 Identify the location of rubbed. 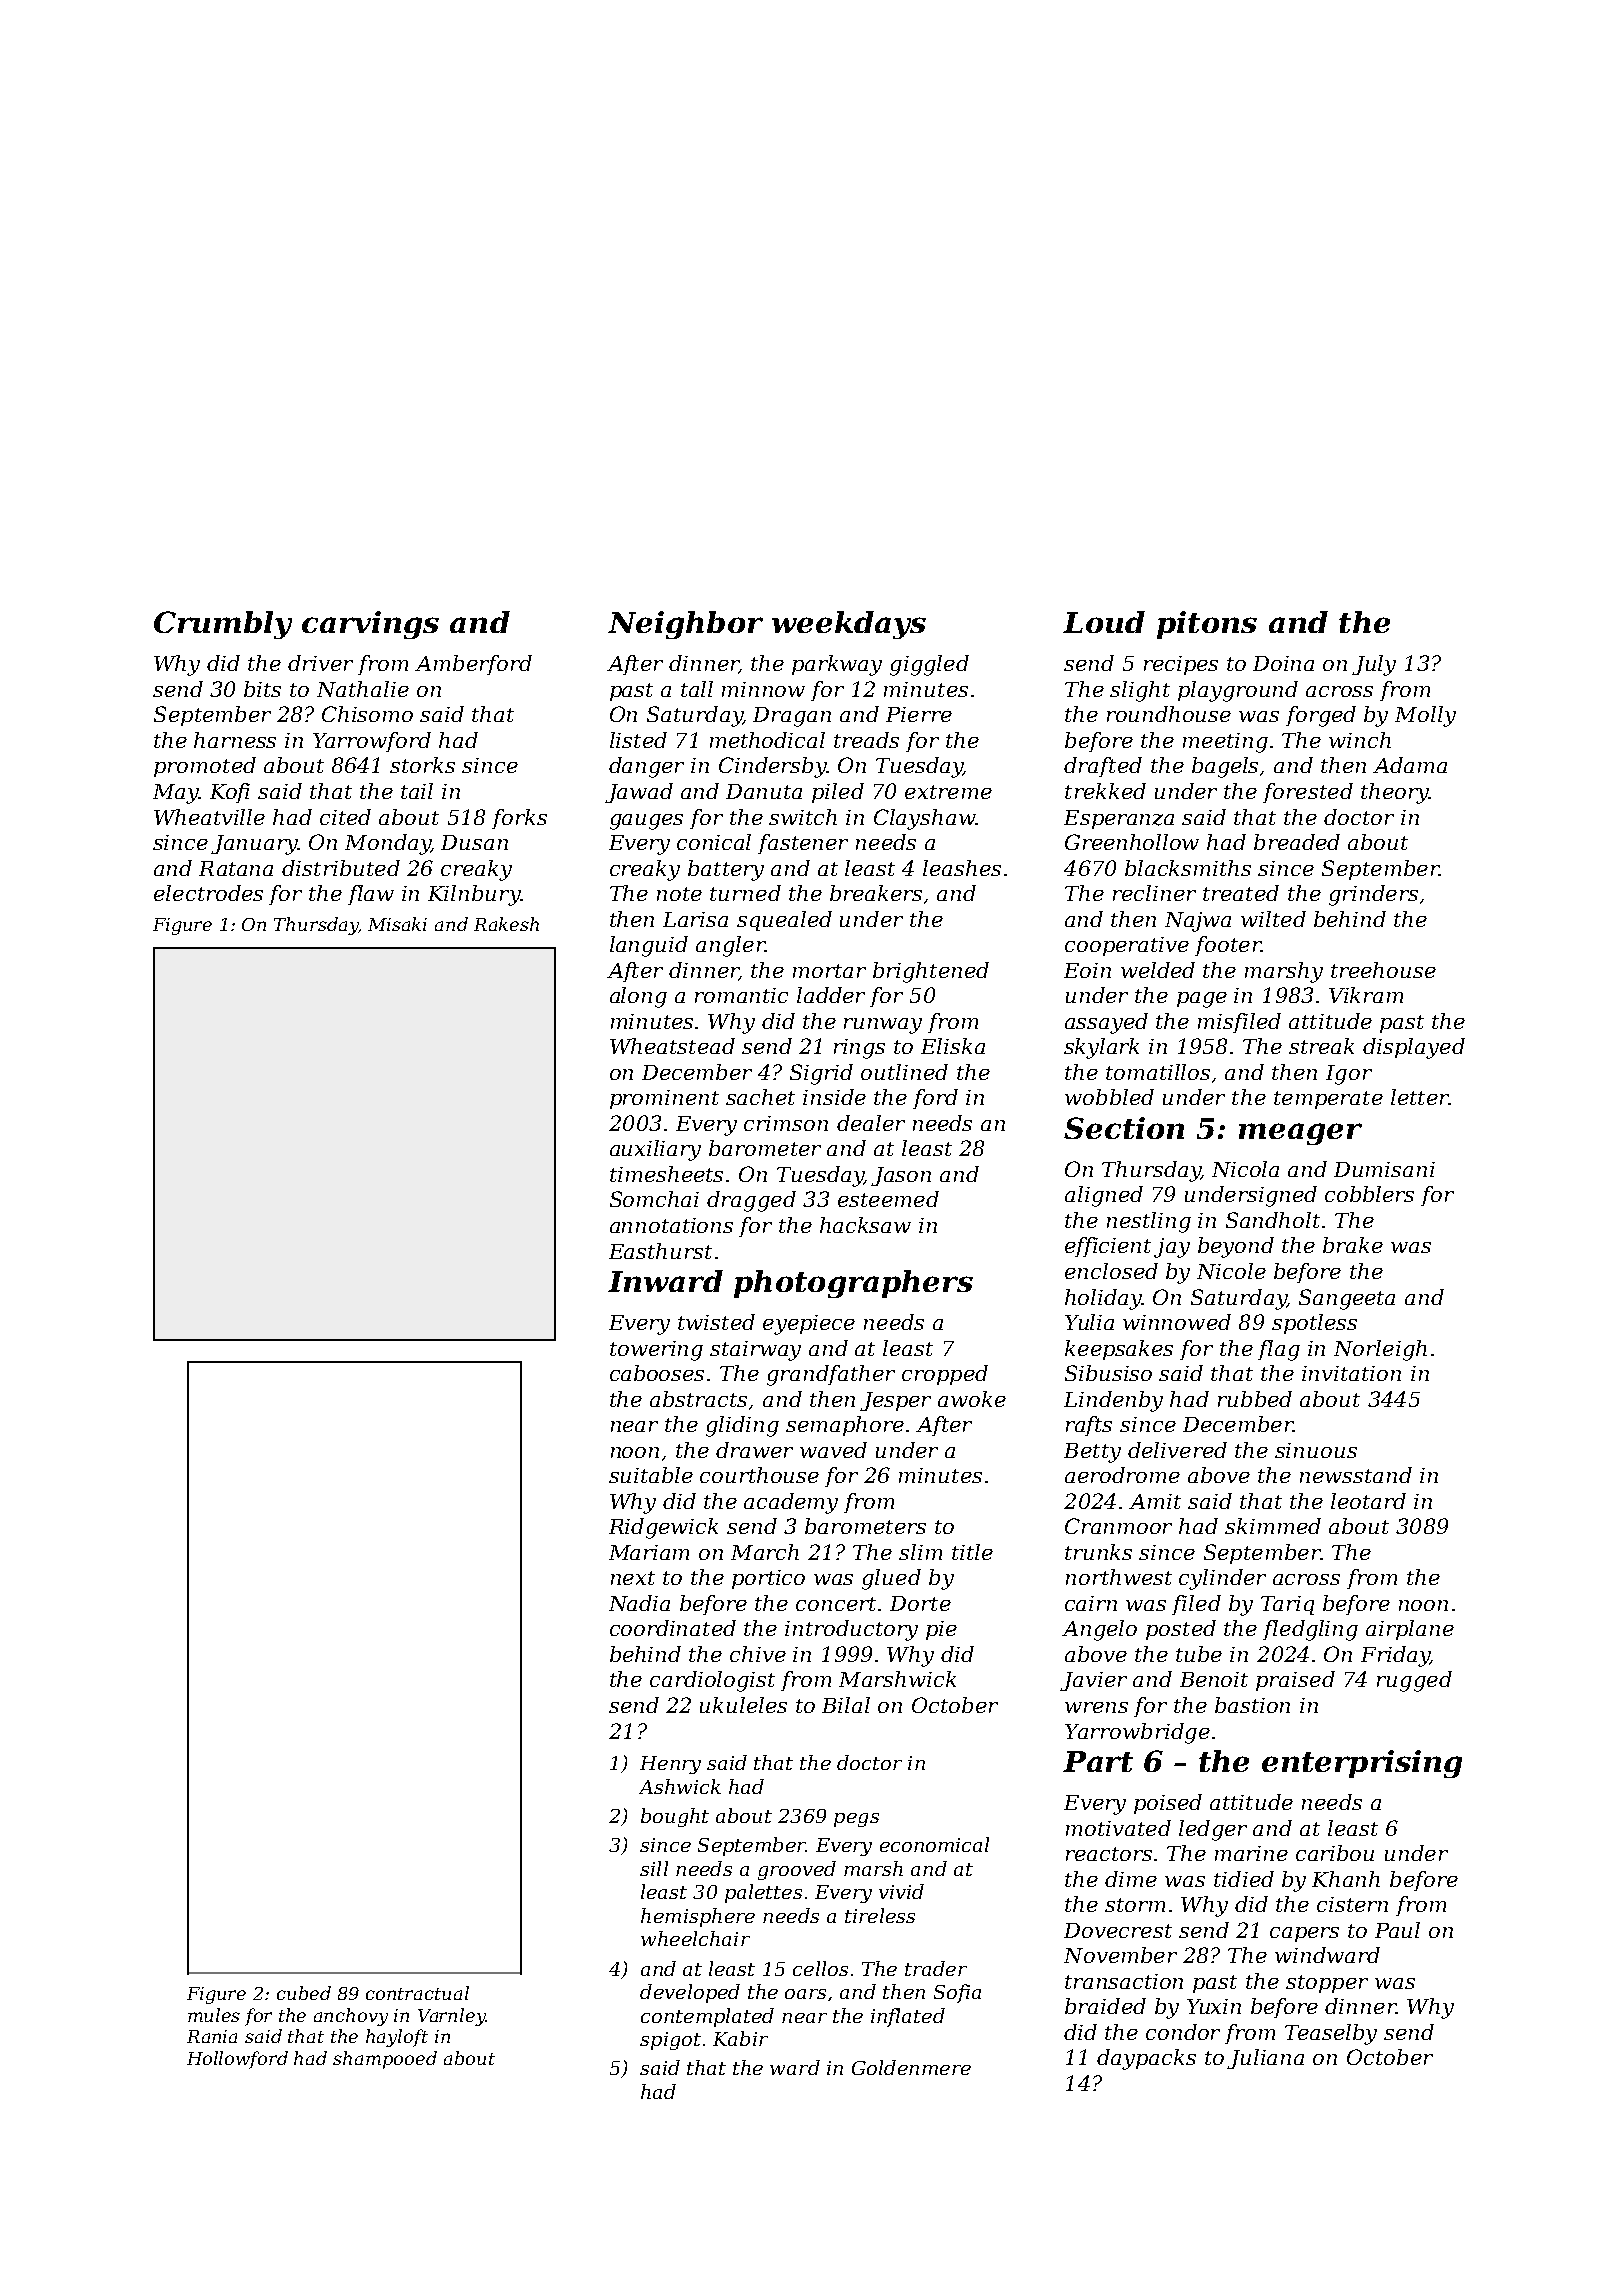
(1255, 1399).
